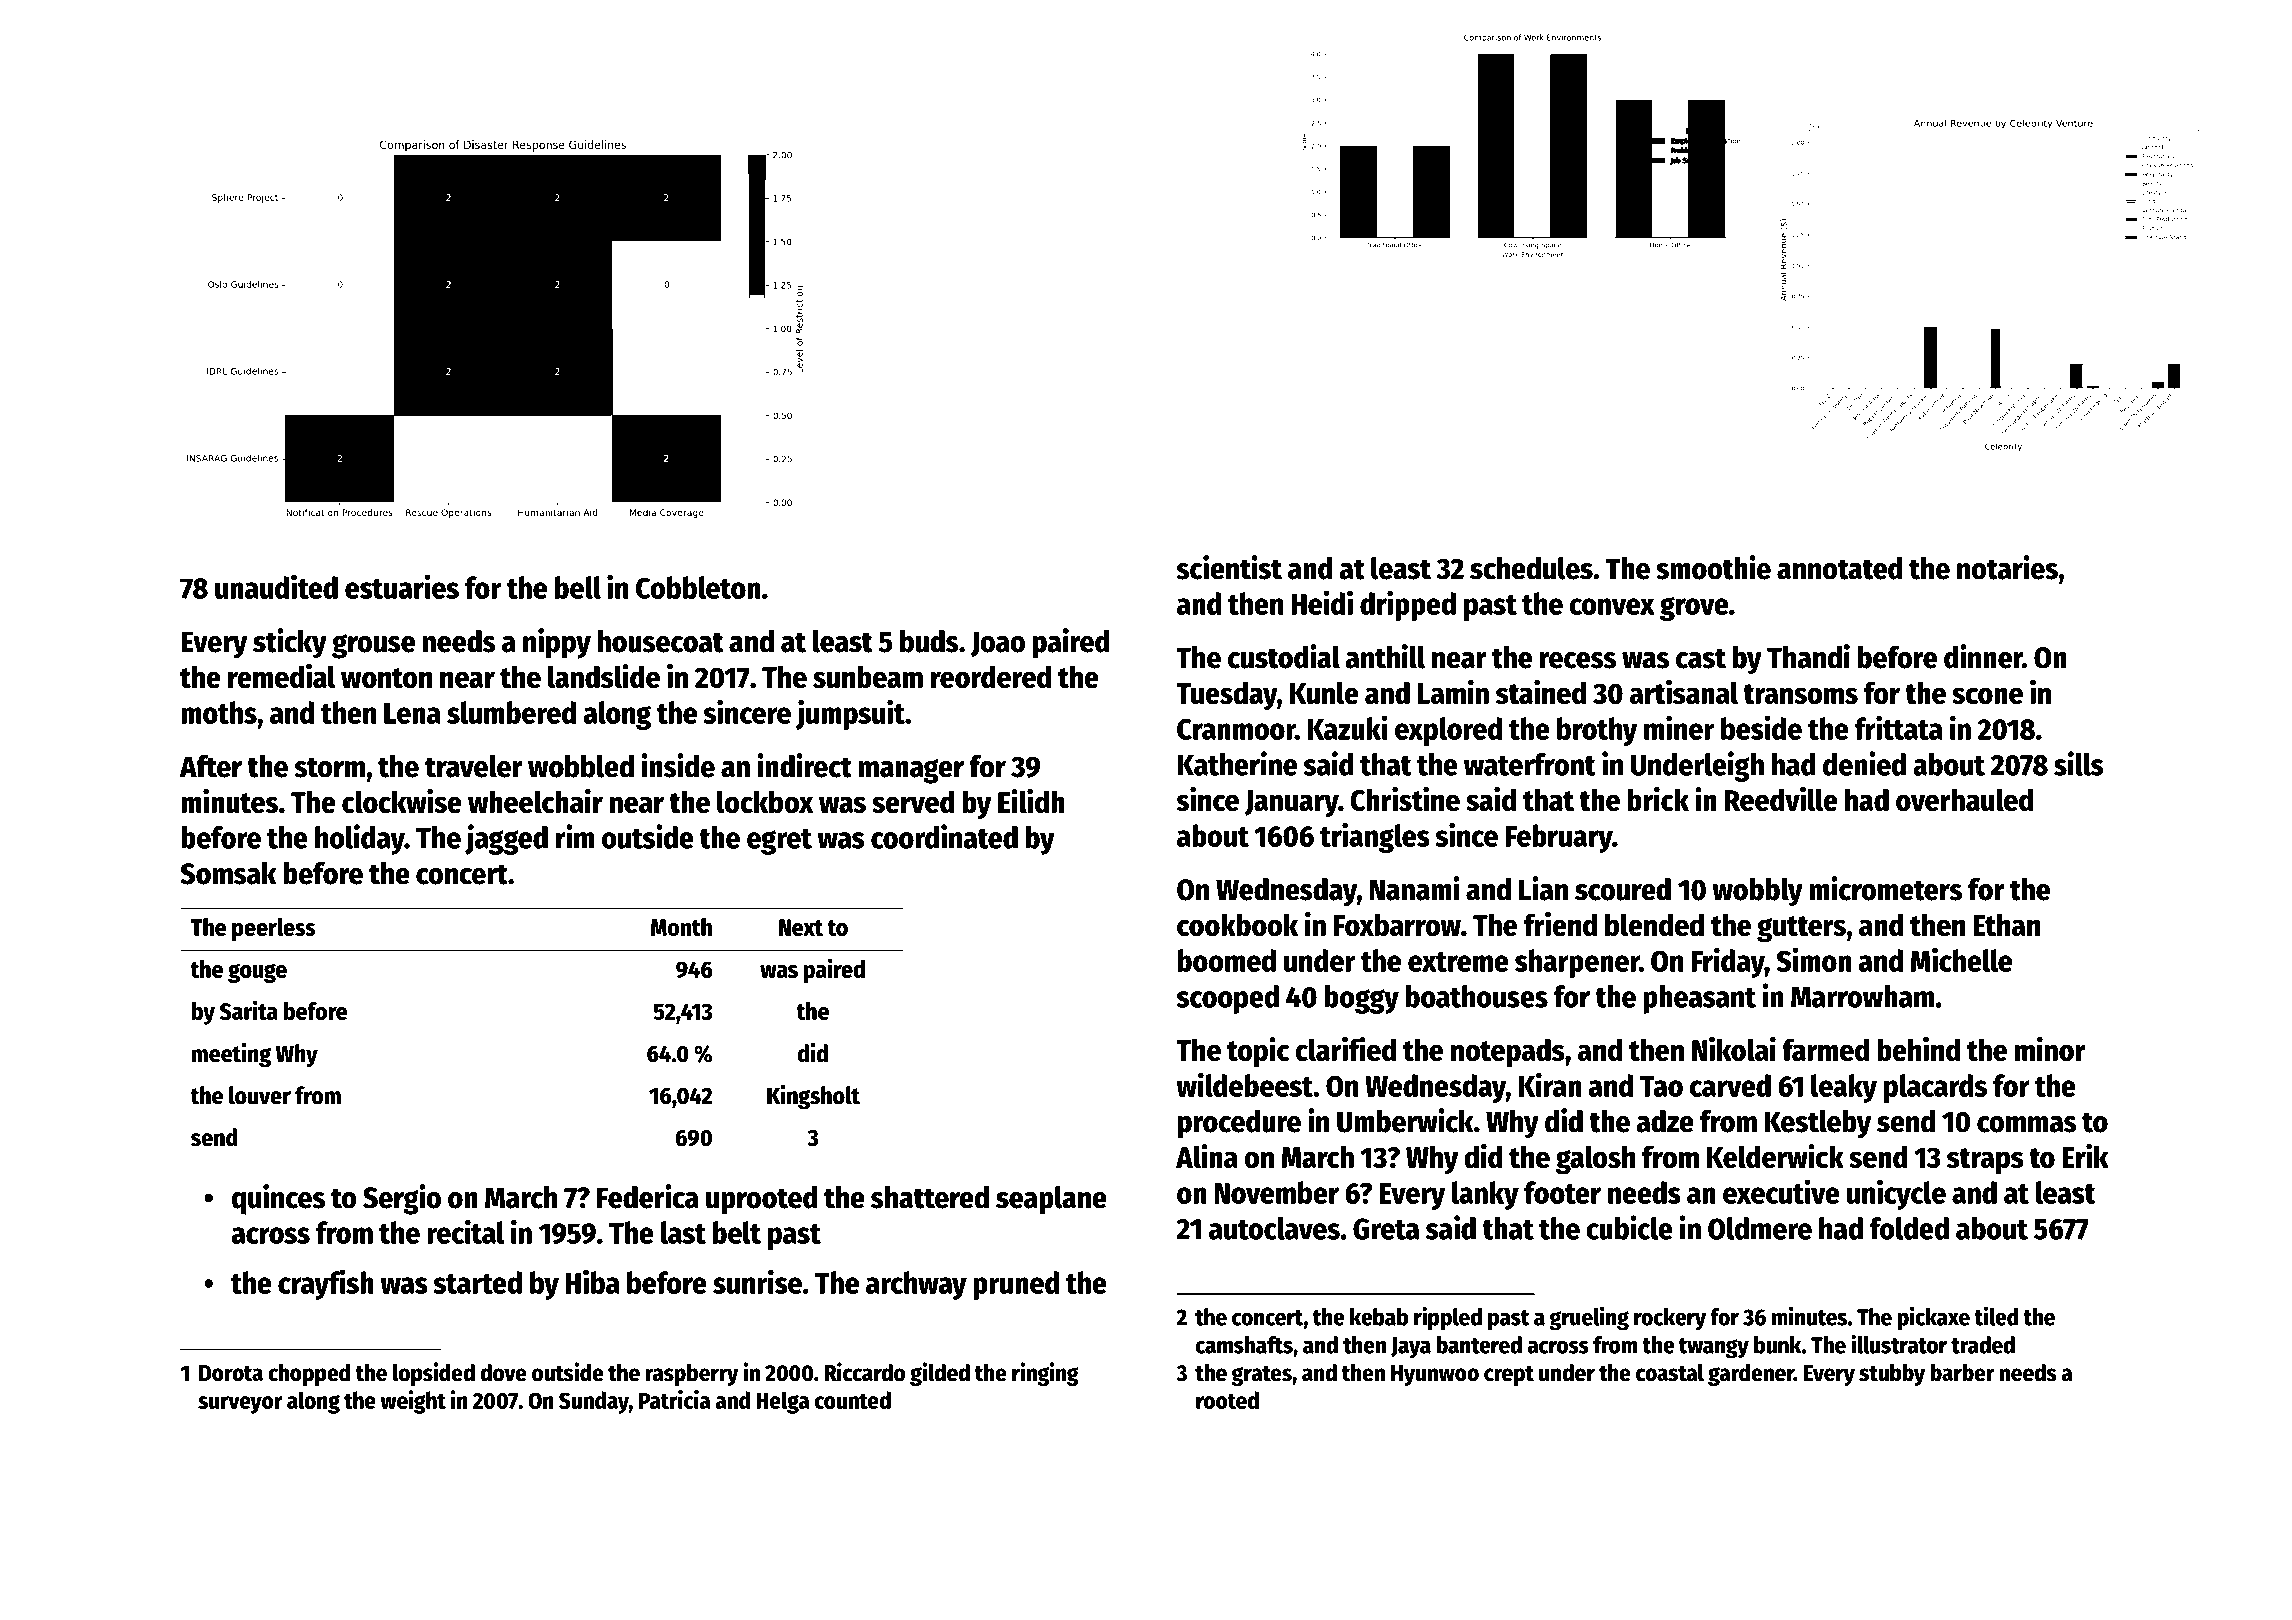 The image size is (2292, 1620). I want to click on Month, so click(681, 927).
